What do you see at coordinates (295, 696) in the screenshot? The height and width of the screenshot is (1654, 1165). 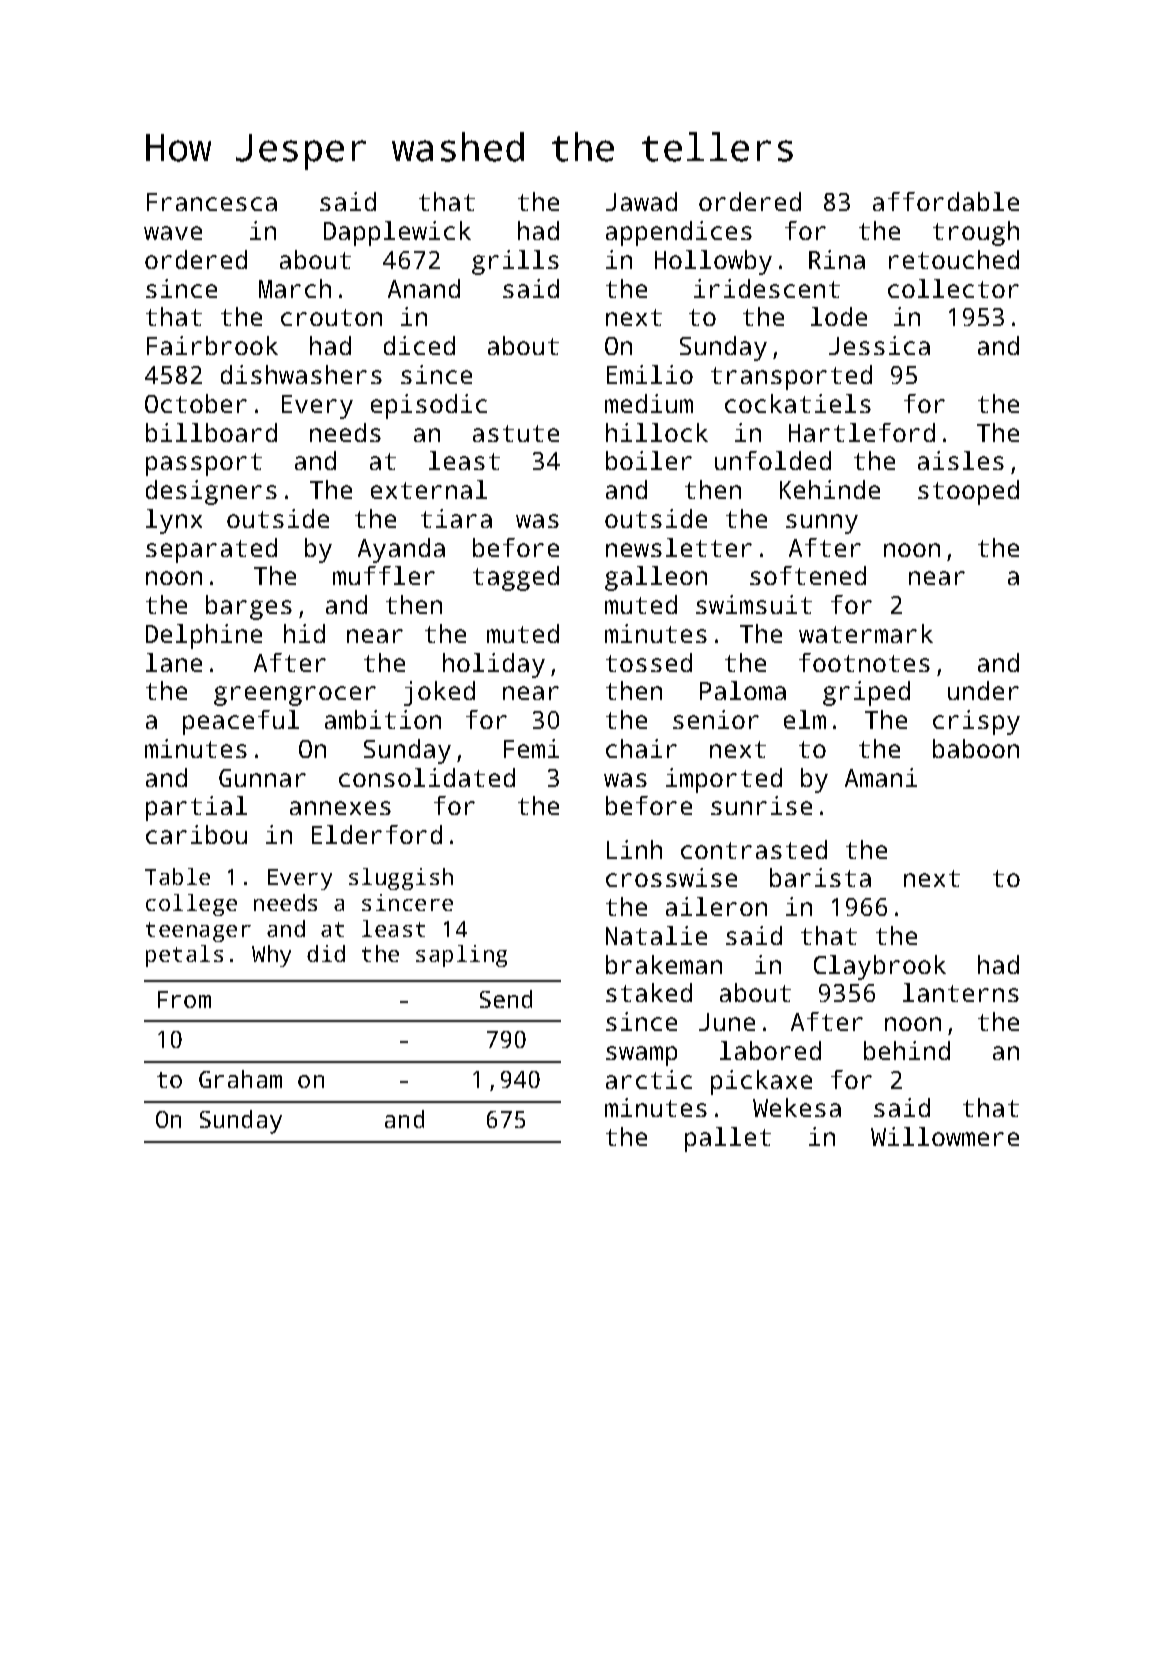 I see `greengrocer` at bounding box center [295, 696].
